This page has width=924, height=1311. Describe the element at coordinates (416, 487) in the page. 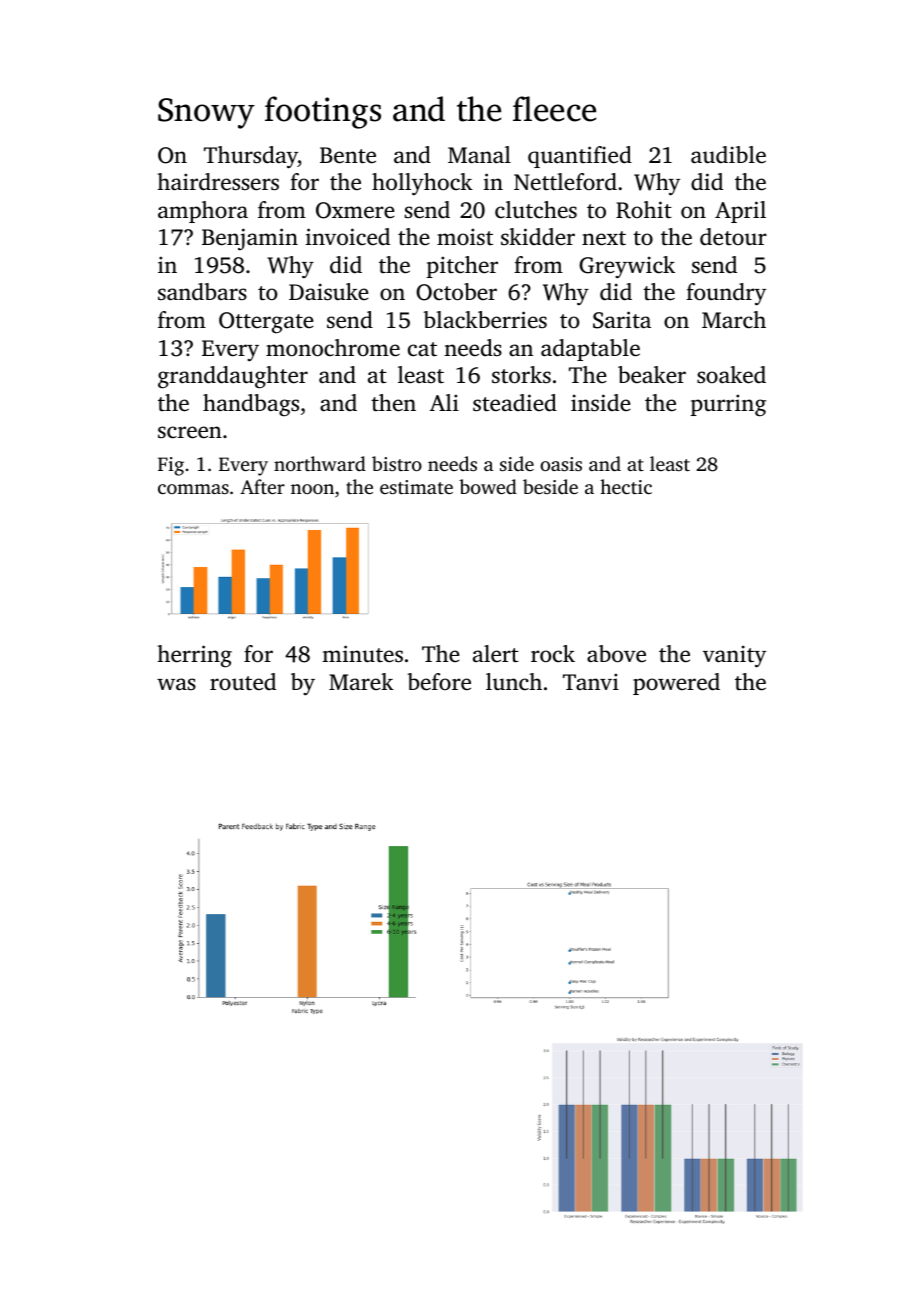

I see `estimate` at that location.
